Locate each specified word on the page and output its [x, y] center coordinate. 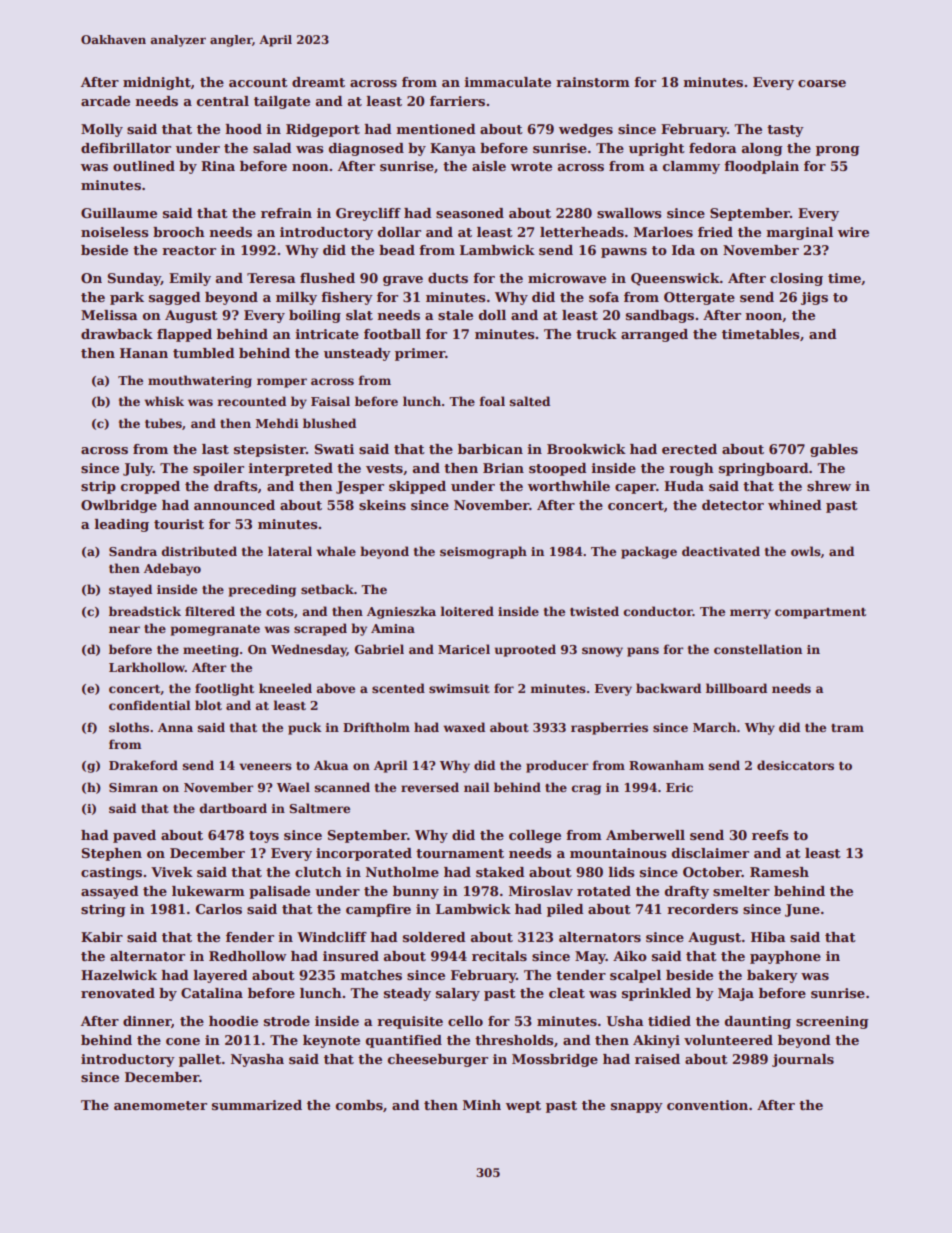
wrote [531, 166]
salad [272, 148]
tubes [163, 423]
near [124, 629]
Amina [393, 628]
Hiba [768, 937]
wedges [586, 130]
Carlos [219, 909]
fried [715, 232]
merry [750, 614]
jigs [814, 298]
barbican [490, 449]
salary [458, 994]
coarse [822, 83]
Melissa [109, 315]
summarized [257, 1105]
